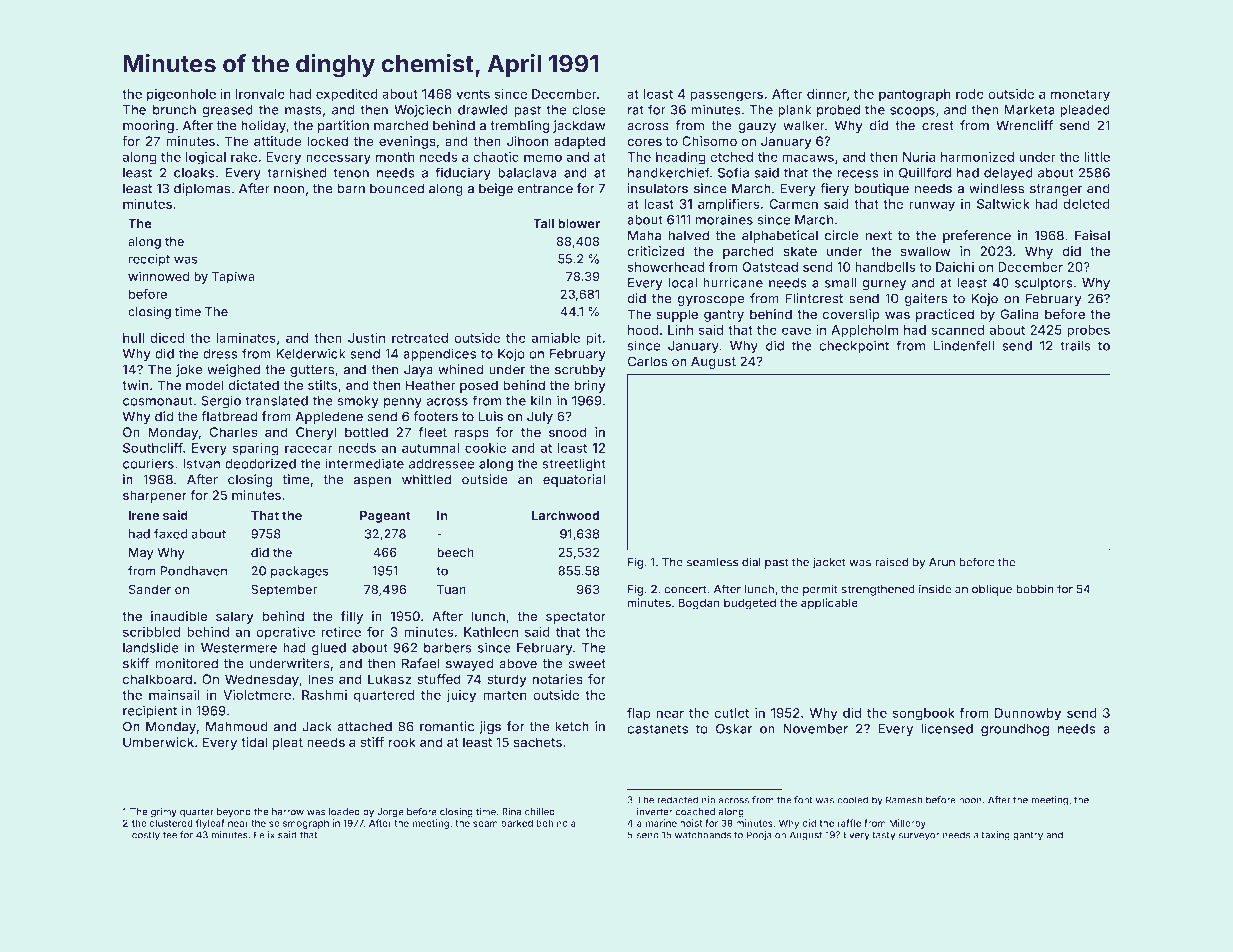  I want to click on rook, so click(402, 742).
